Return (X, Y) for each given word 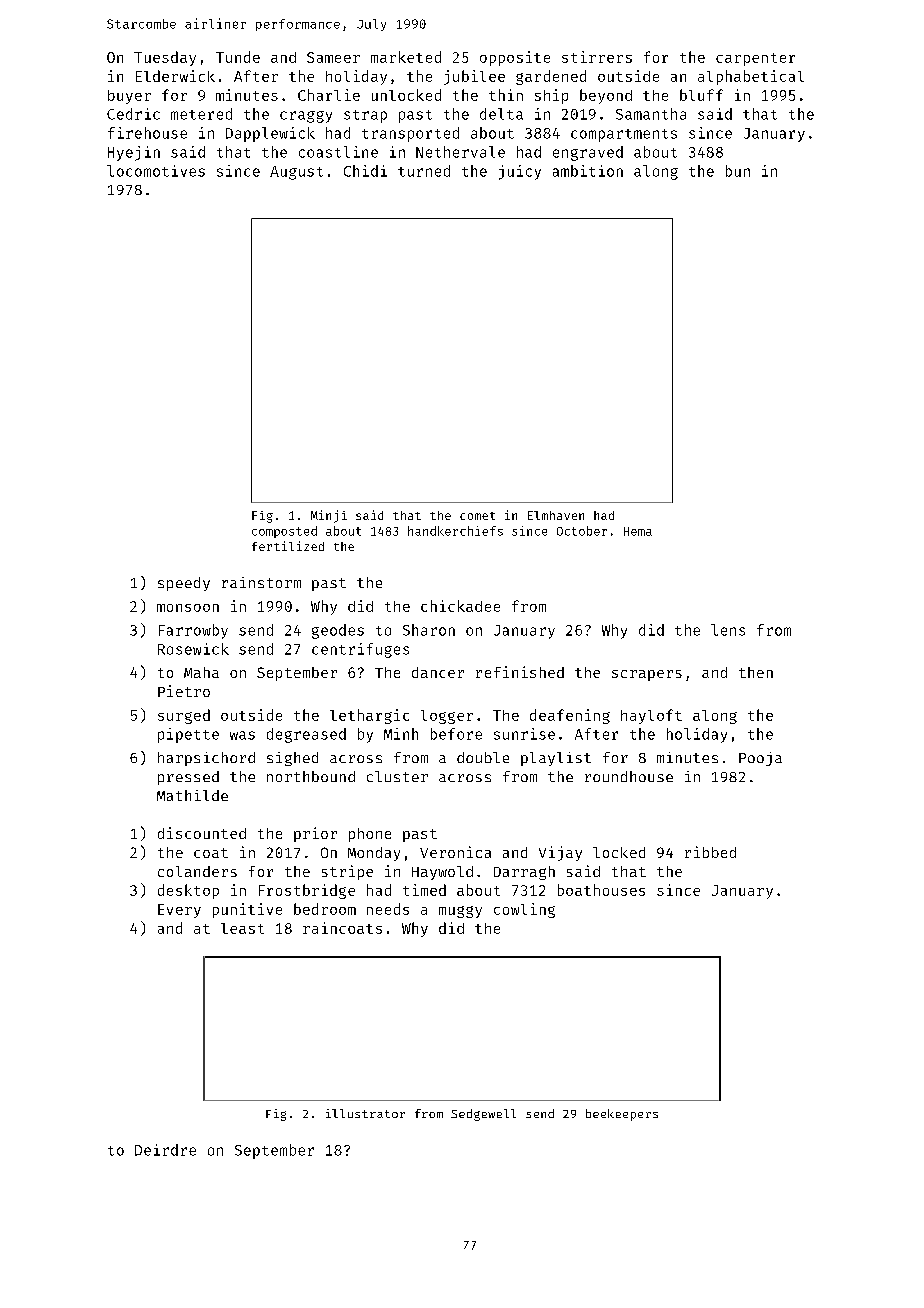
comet (477, 516)
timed (424, 890)
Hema (638, 531)
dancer (438, 672)
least (242, 928)
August (296, 173)
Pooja (760, 759)
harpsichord (206, 759)
